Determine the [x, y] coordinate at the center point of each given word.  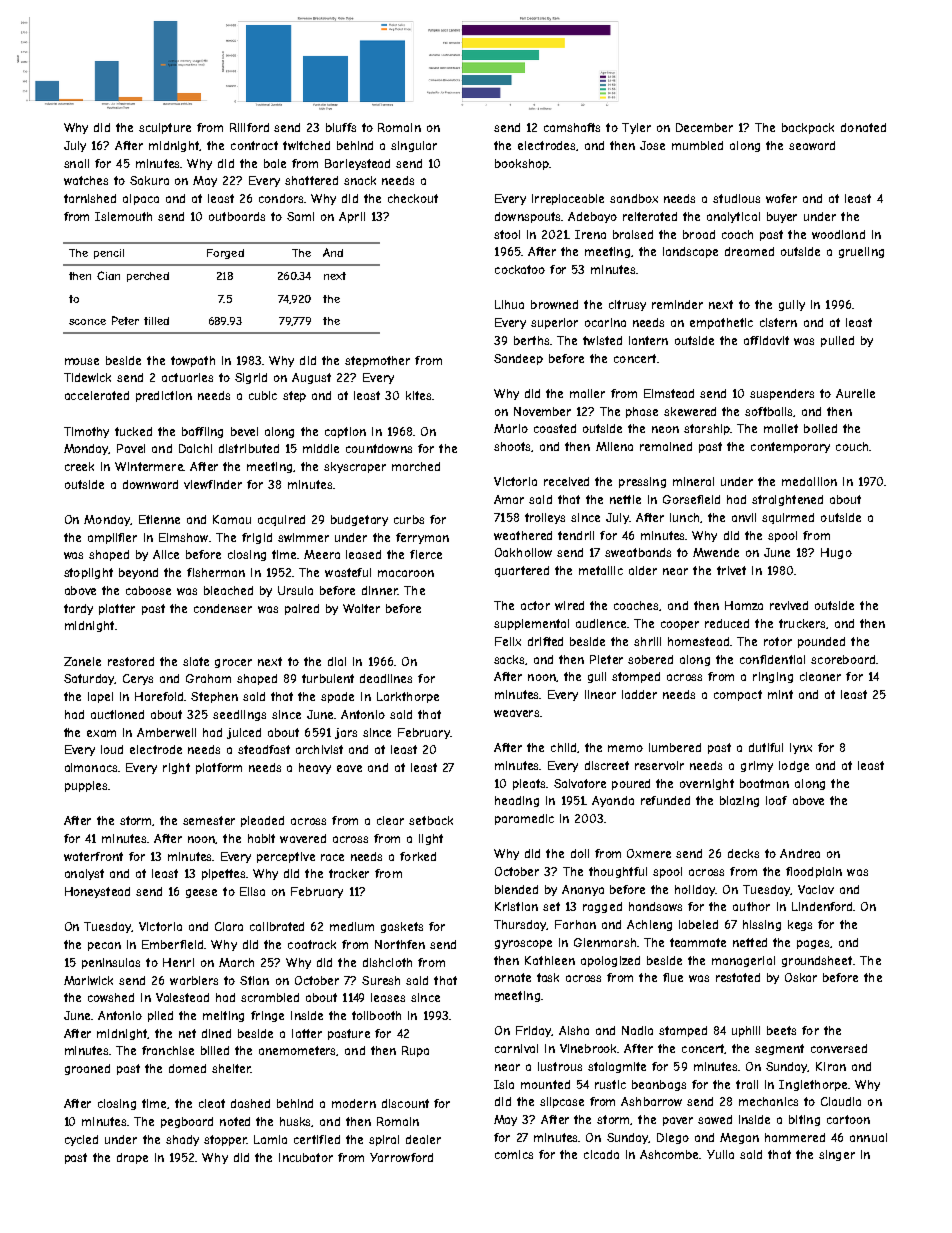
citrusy [627, 305]
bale [275, 163]
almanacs [91, 767]
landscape [690, 252]
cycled [81, 1140]
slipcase [562, 1102]
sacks [510, 660]
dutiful [766, 747]
